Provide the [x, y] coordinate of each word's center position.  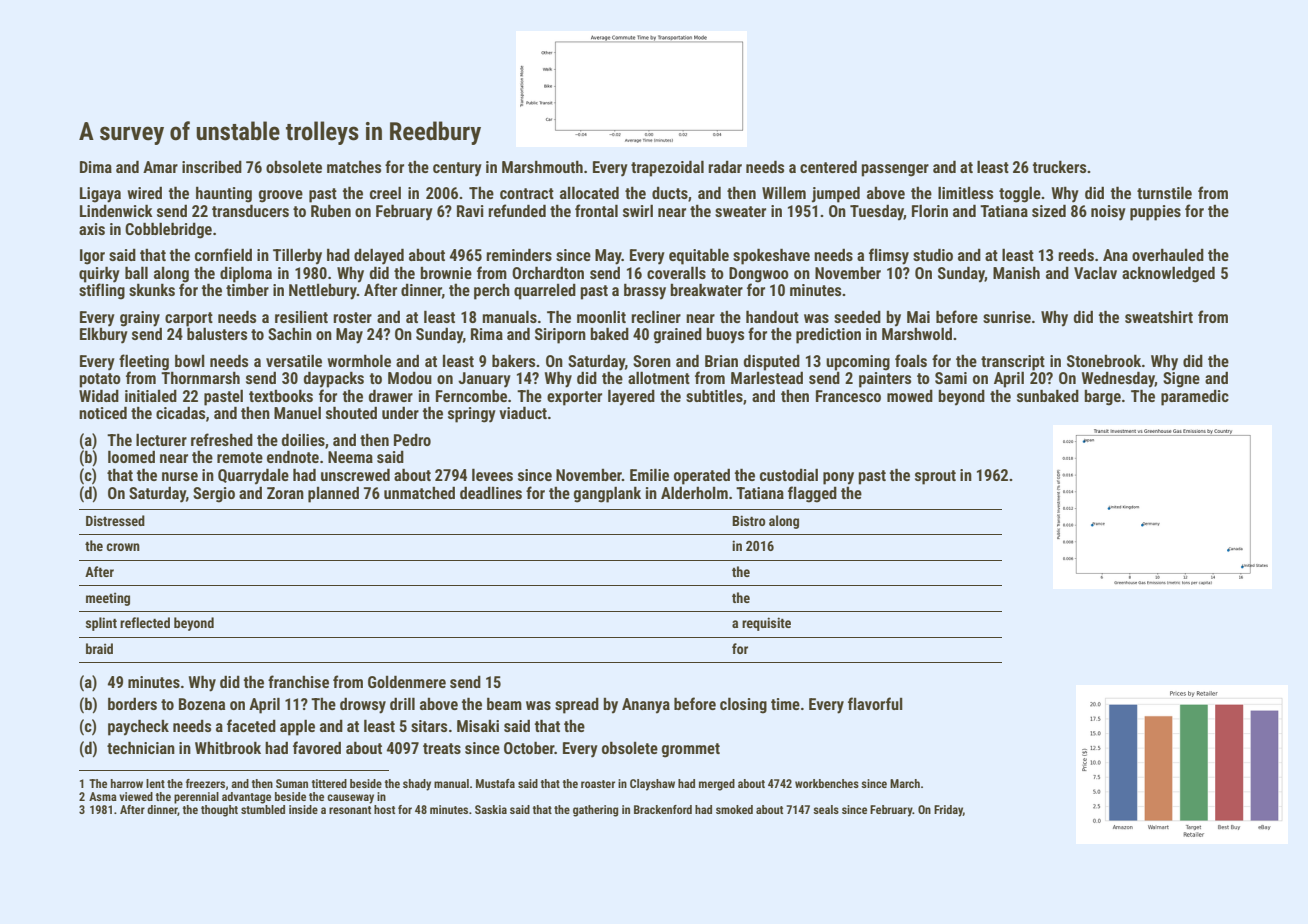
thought [219, 811]
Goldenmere [407, 681]
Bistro [749, 520]
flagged [812, 494]
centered [828, 166]
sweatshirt [1159, 317]
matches [354, 166]
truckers [1059, 166]
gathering [595, 811]
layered [631, 397]
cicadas [180, 412]
